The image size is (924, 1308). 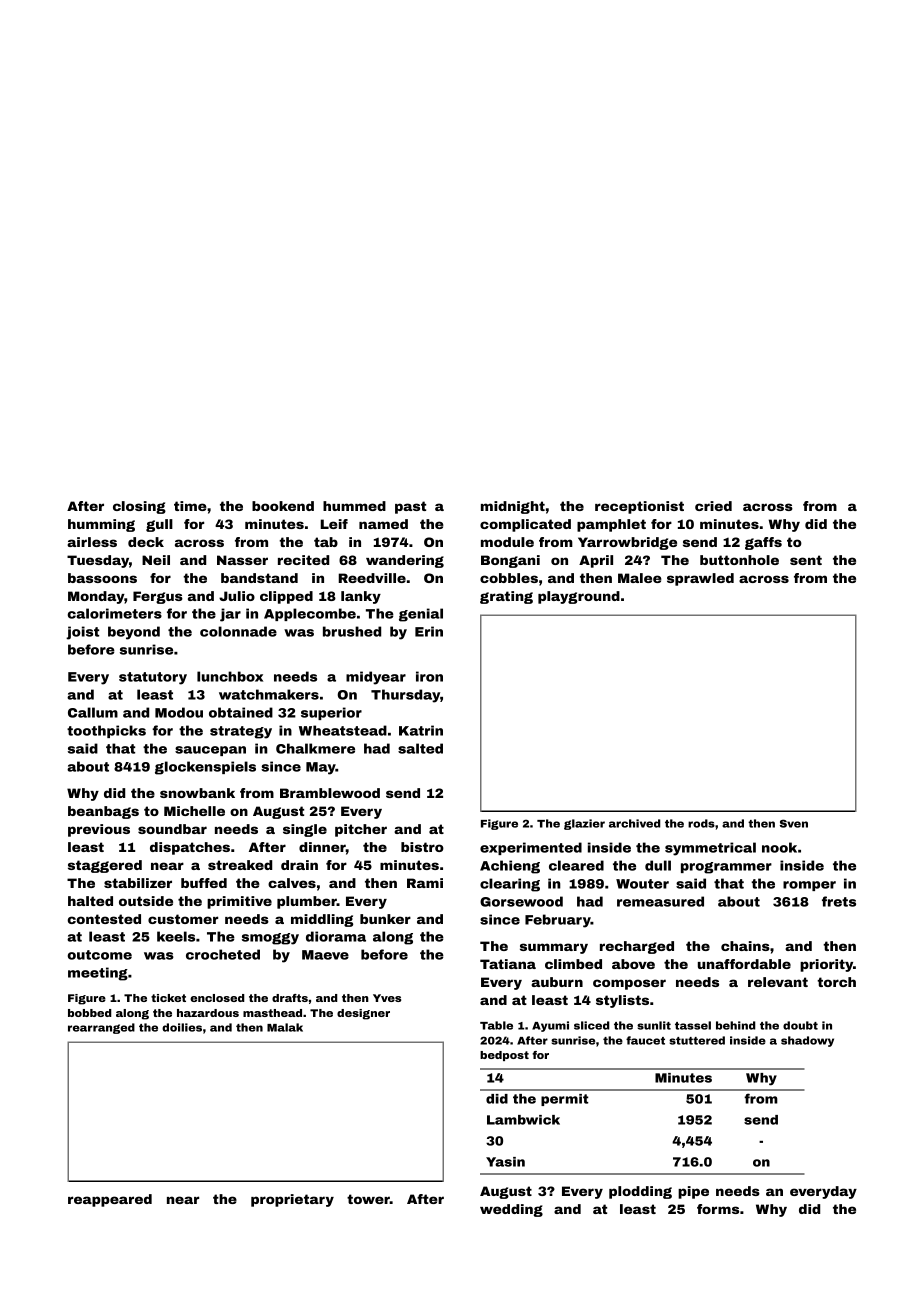 What do you see at coordinates (179, 712) in the document?
I see `Modou` at bounding box center [179, 712].
